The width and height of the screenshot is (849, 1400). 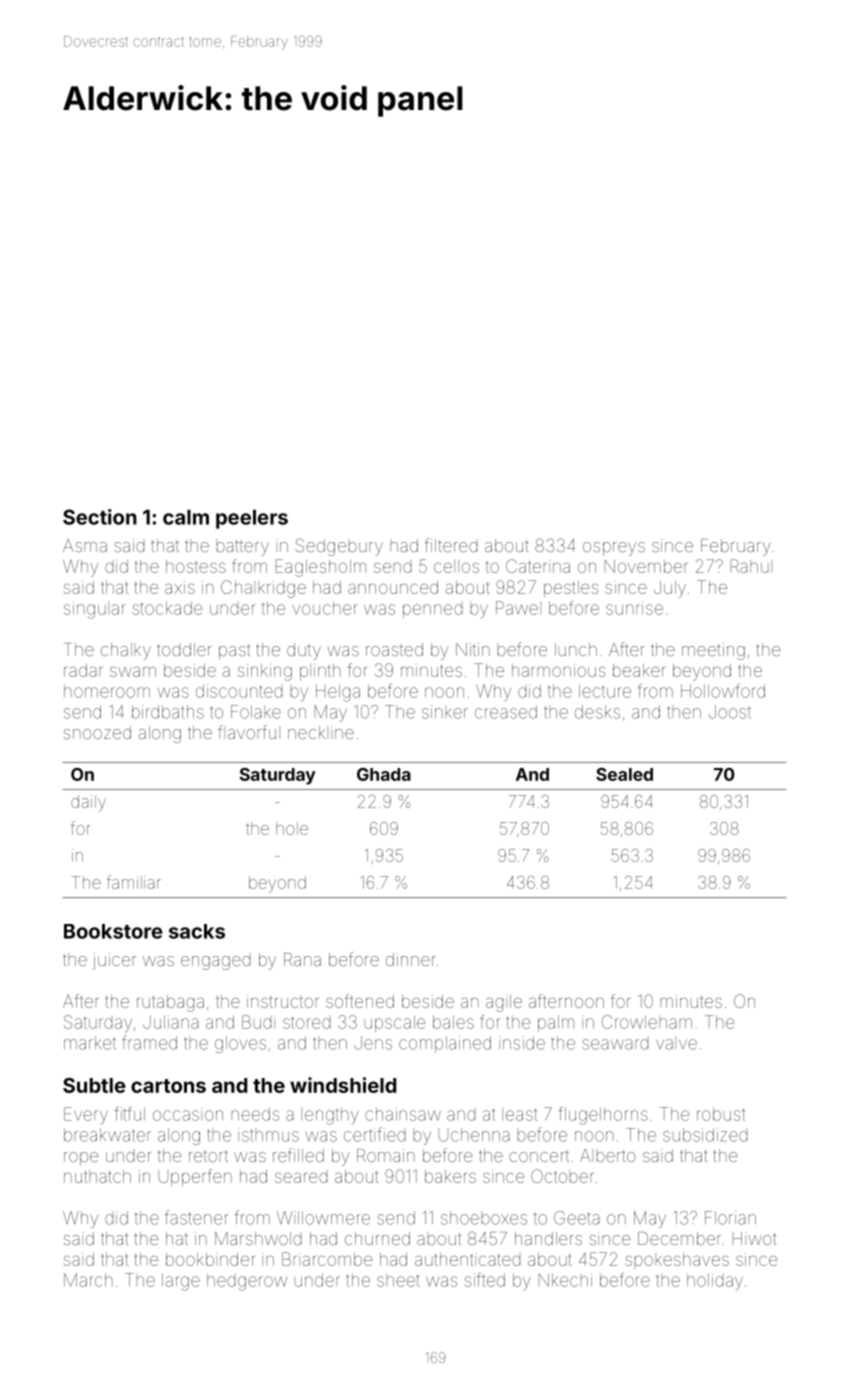 I want to click on meeting, so click(x=713, y=651).
